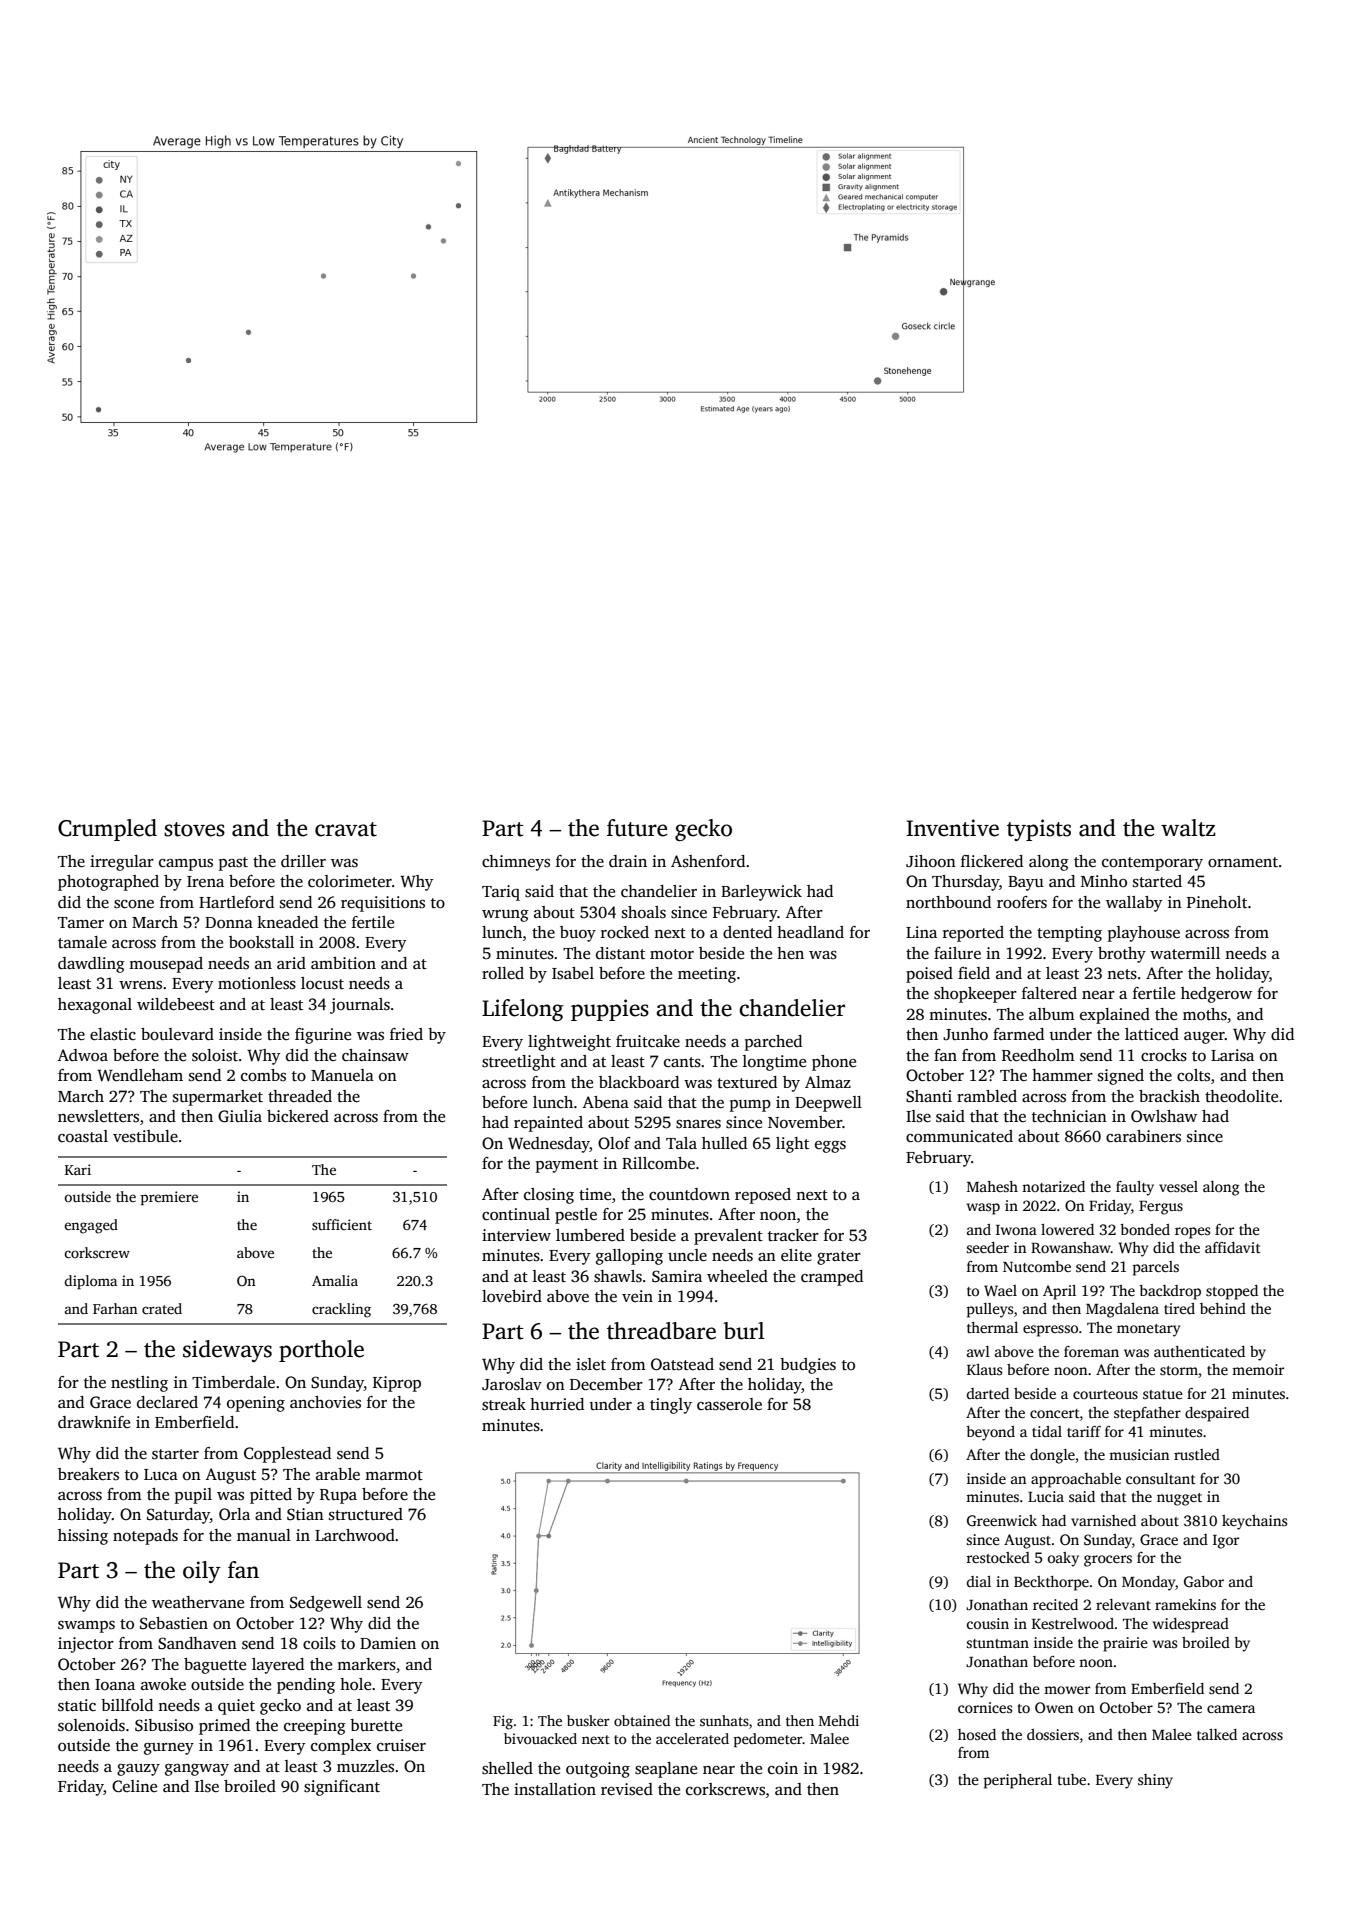  What do you see at coordinates (1164, 1116) in the page?
I see `Owlshaw` at bounding box center [1164, 1116].
